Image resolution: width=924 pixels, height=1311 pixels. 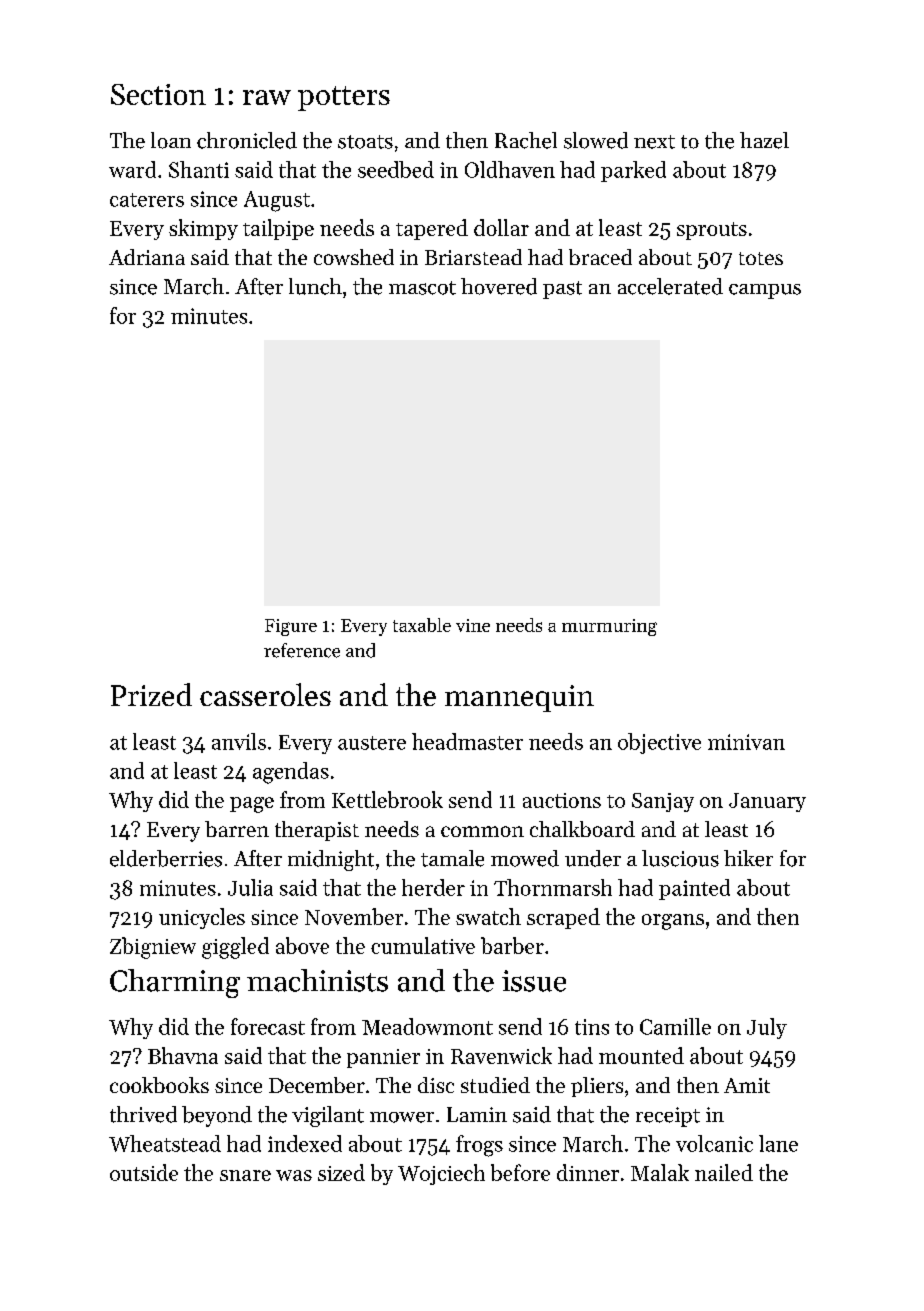 I want to click on past, so click(x=562, y=290).
